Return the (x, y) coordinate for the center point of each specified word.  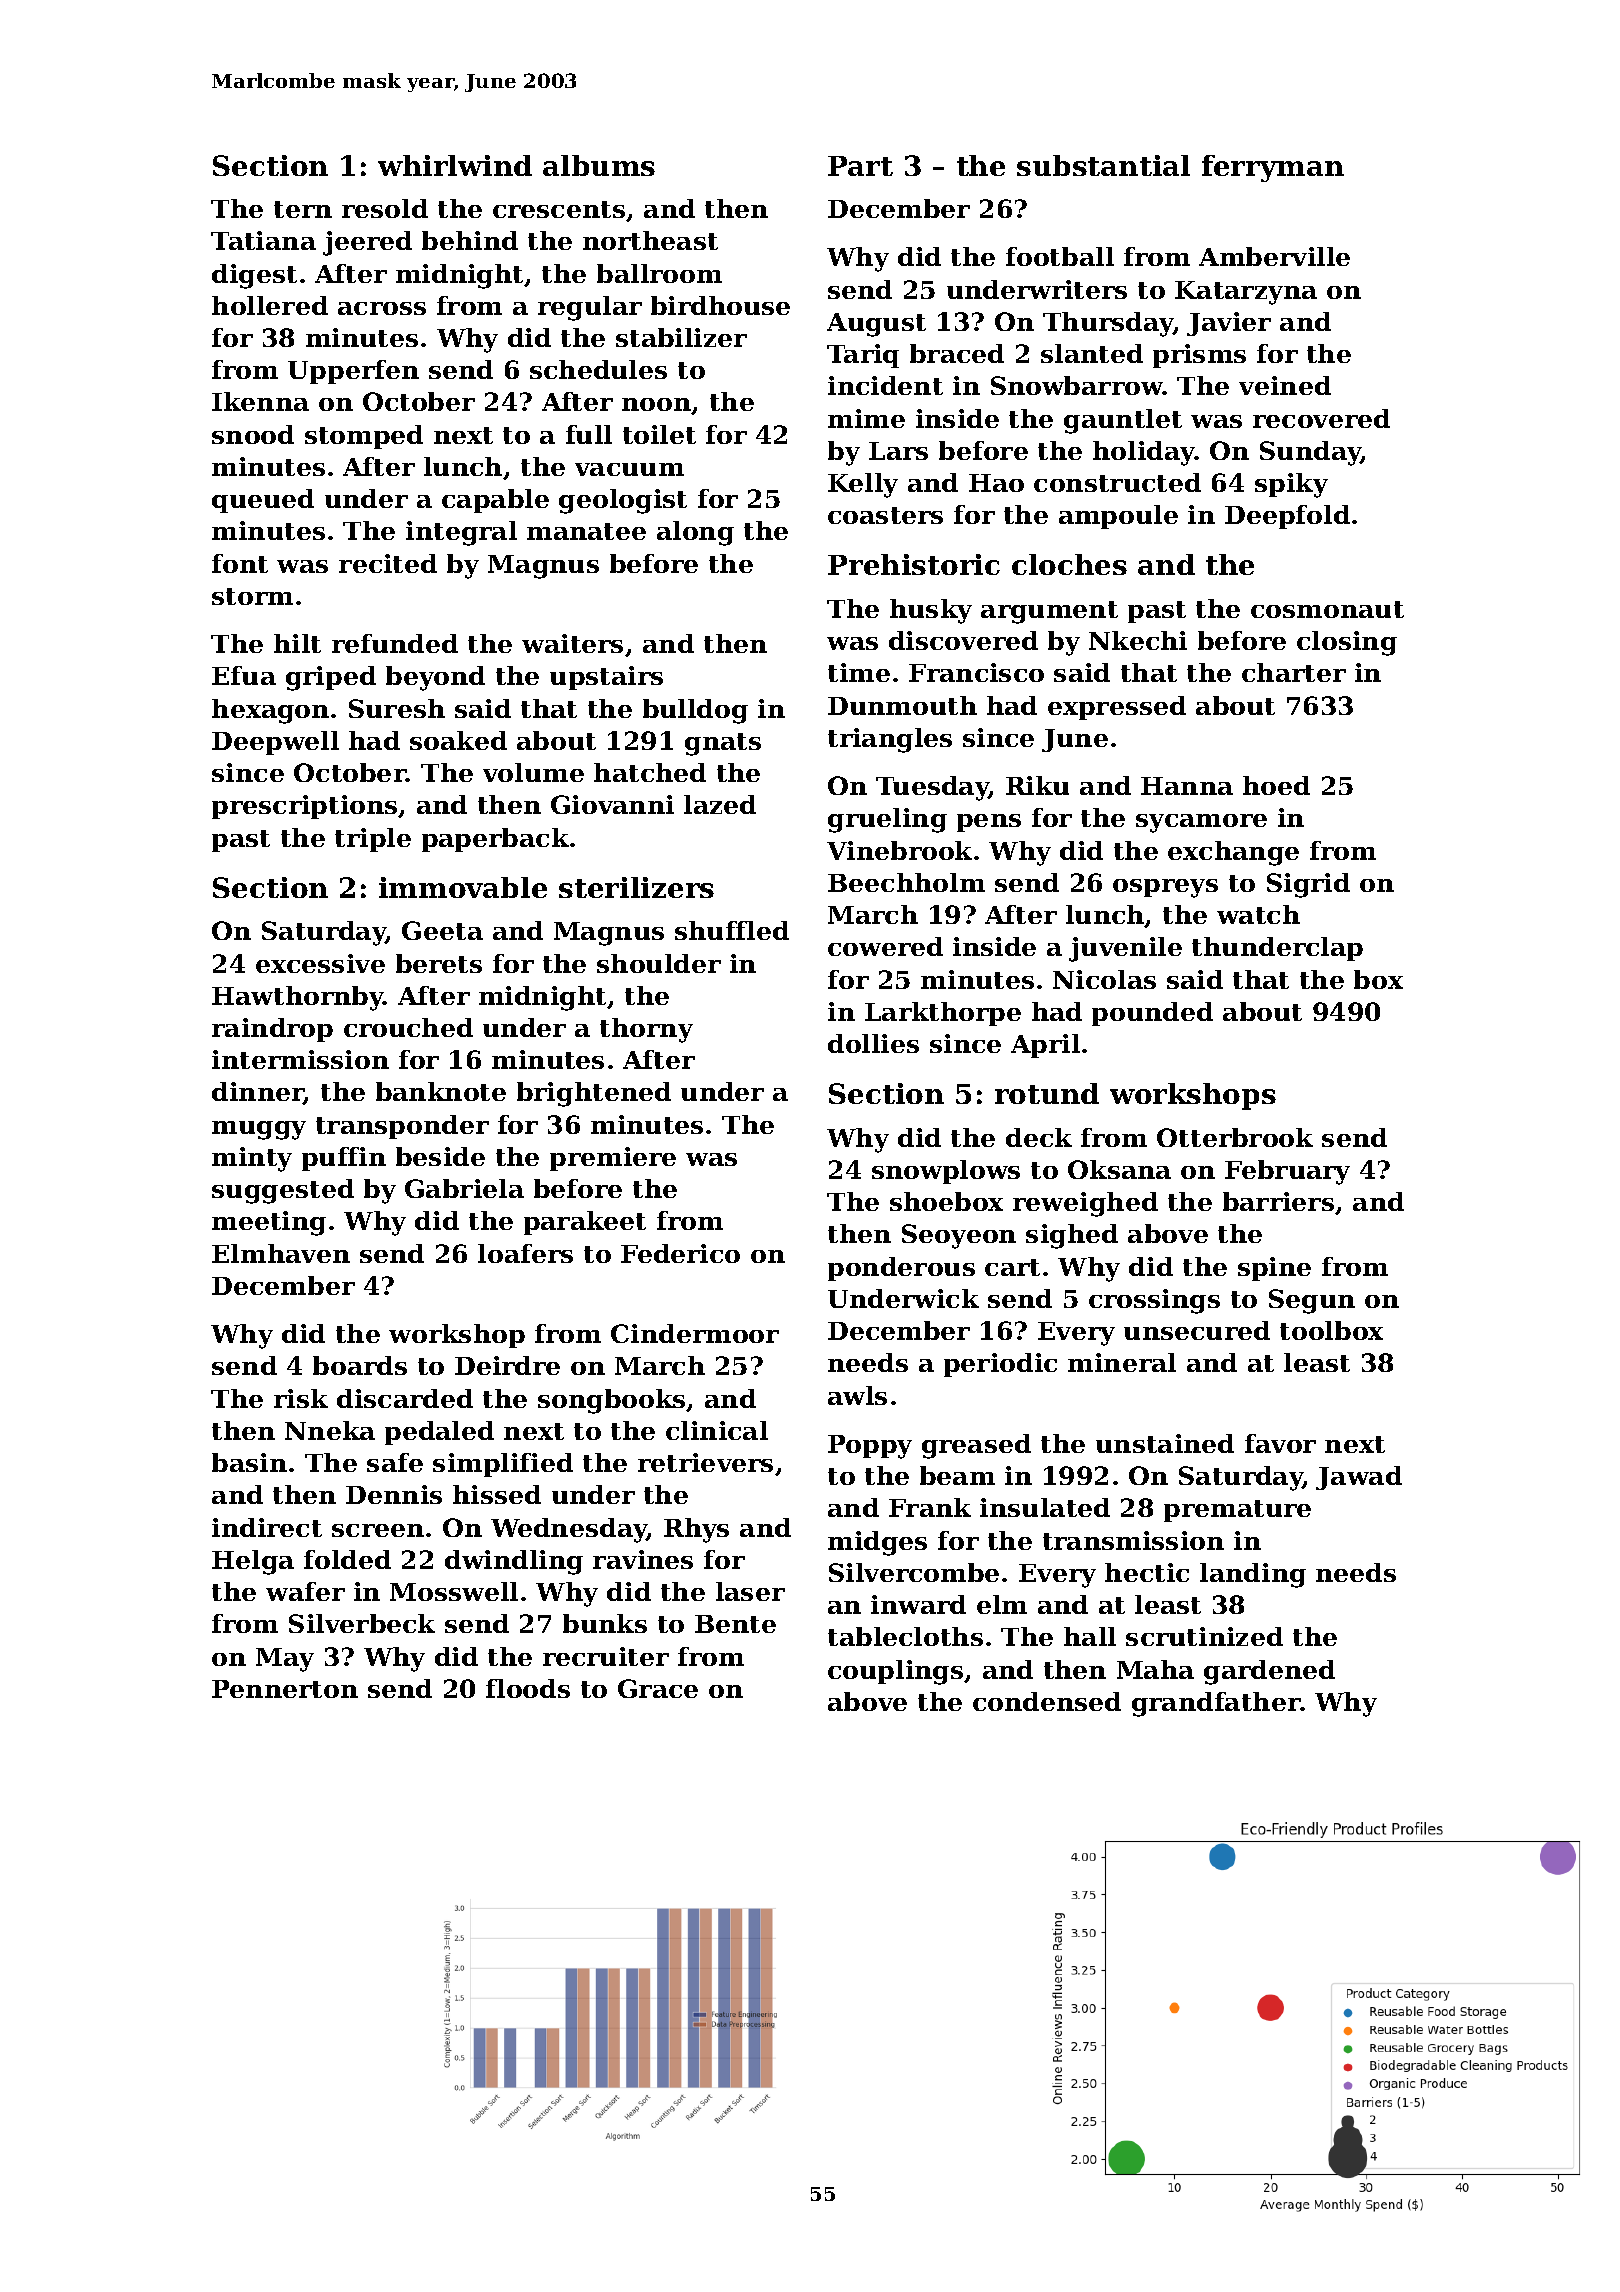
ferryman (1273, 168)
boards (360, 1365)
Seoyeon (959, 1236)
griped (331, 678)
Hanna (1187, 786)
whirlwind (455, 165)
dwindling (514, 1562)
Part (860, 166)
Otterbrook (1235, 1137)
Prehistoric (914, 564)
